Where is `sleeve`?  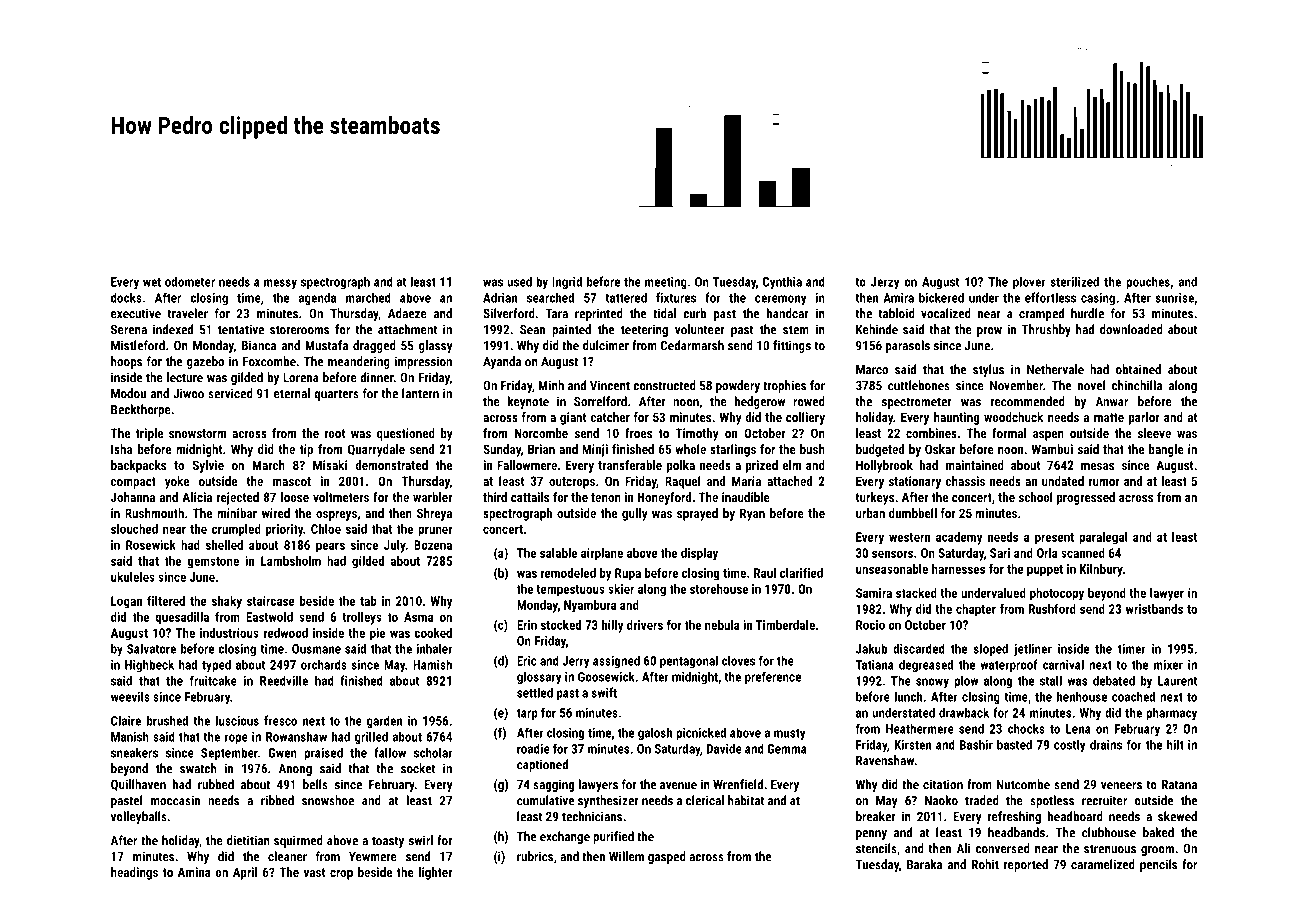
sleeve is located at coordinates (1154, 433).
